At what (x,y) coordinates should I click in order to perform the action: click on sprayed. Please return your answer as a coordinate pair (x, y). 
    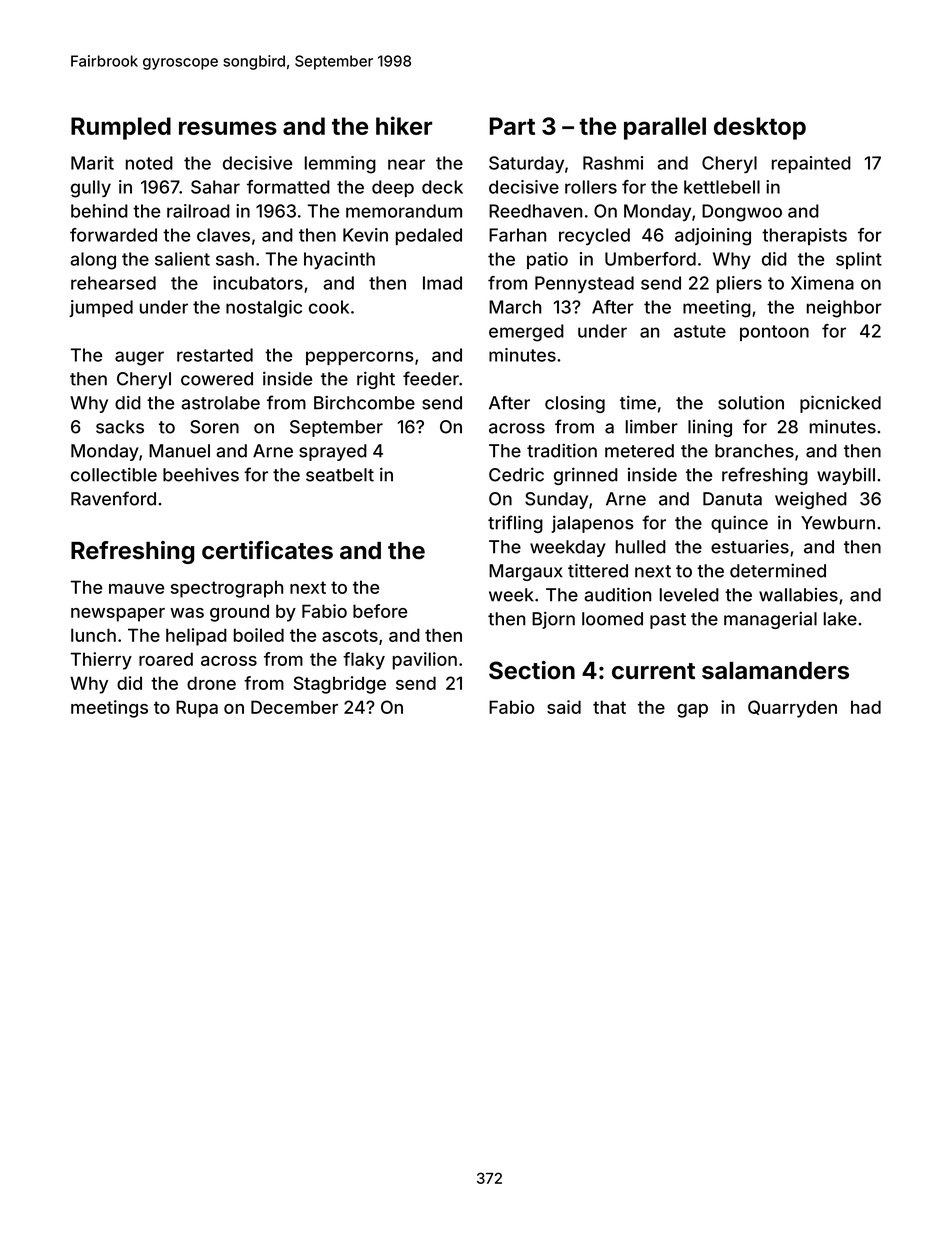
    Looking at the image, I should click on (333, 452).
